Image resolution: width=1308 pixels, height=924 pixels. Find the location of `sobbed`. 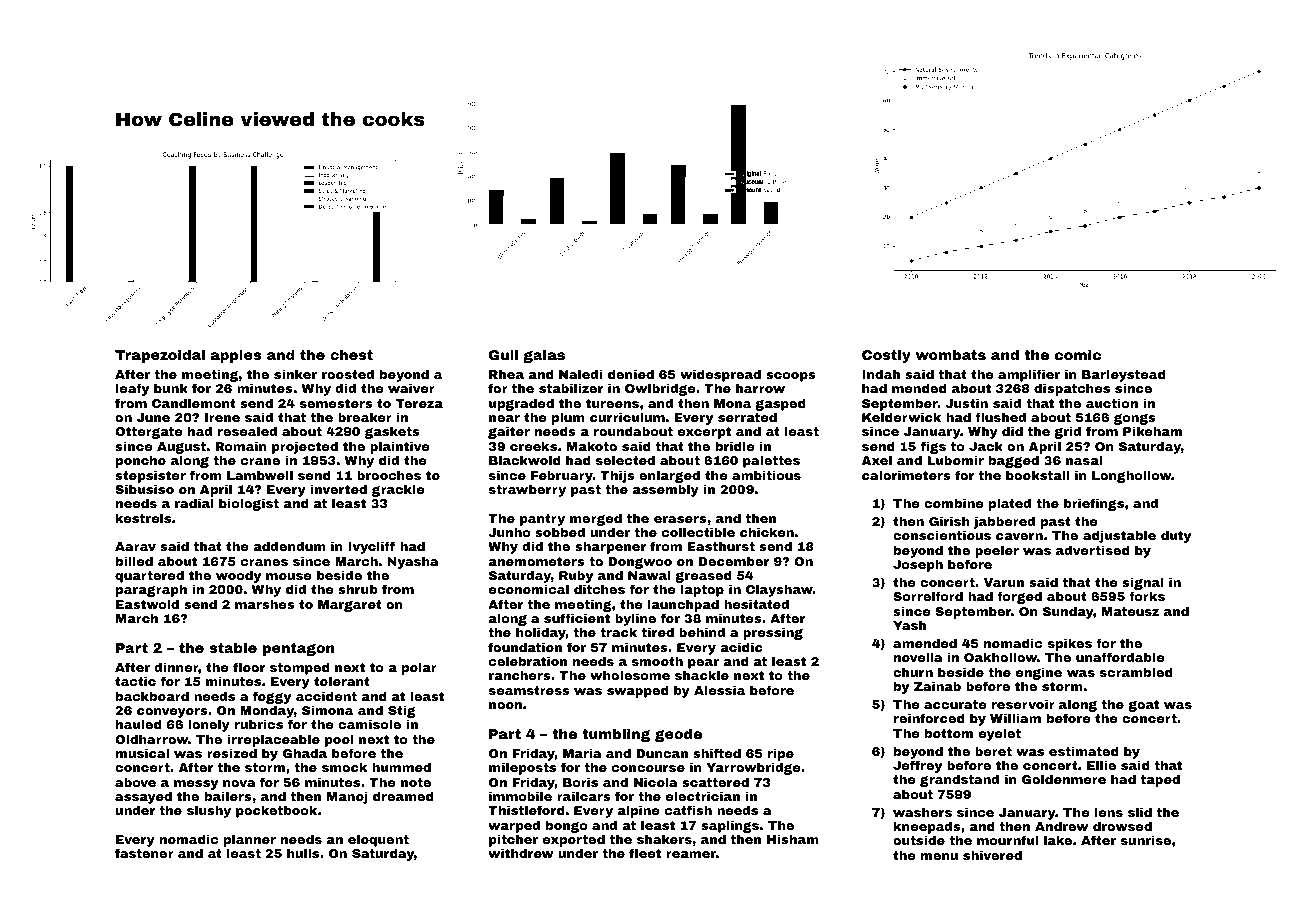

sobbed is located at coordinates (560, 532).
